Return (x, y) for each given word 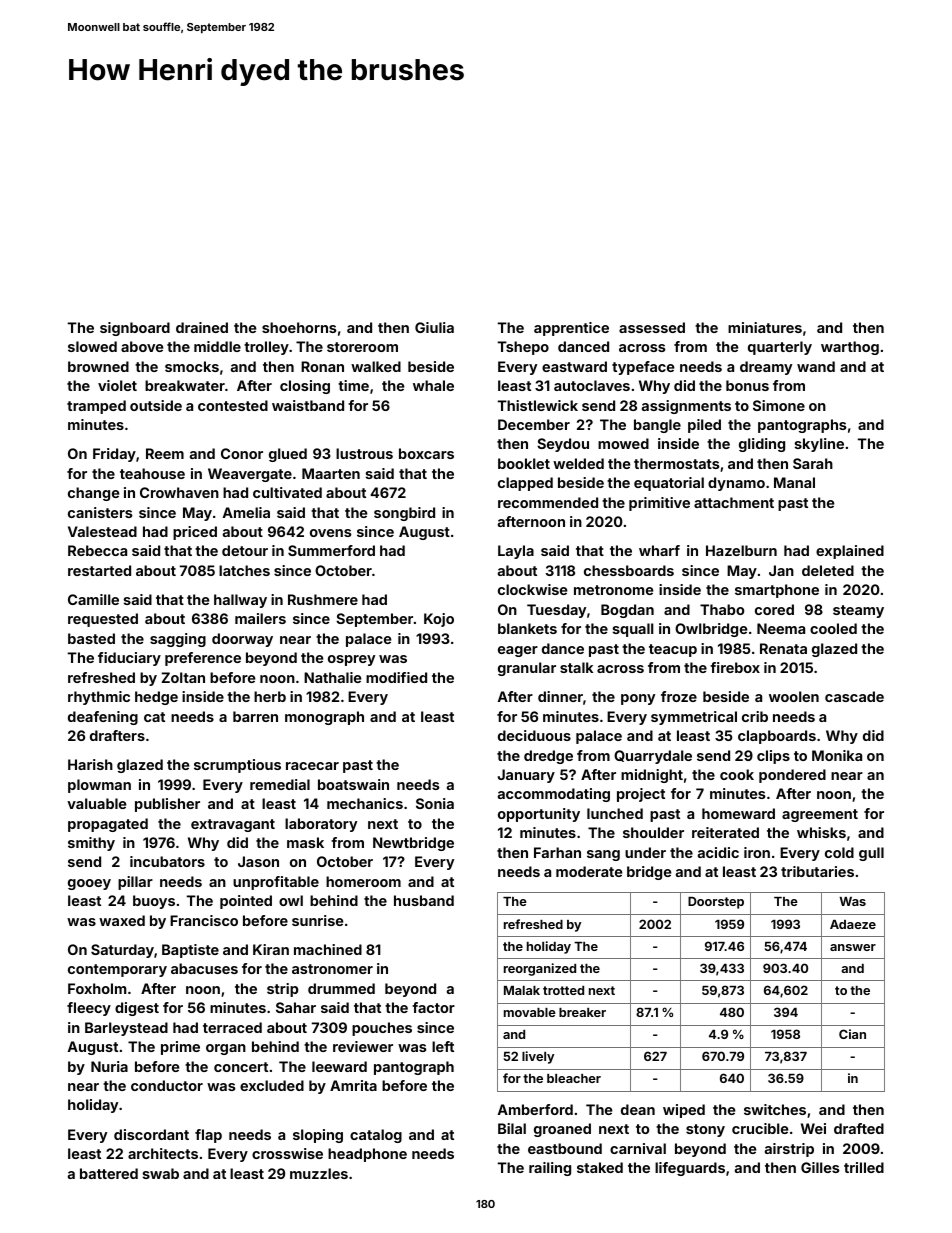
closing (305, 387)
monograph (324, 718)
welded (578, 463)
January (526, 776)
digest (137, 1009)
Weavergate (250, 475)
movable (530, 1012)
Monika (837, 755)
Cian (852, 1034)
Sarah (813, 463)
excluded (272, 1085)
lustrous (364, 453)
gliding (762, 445)
